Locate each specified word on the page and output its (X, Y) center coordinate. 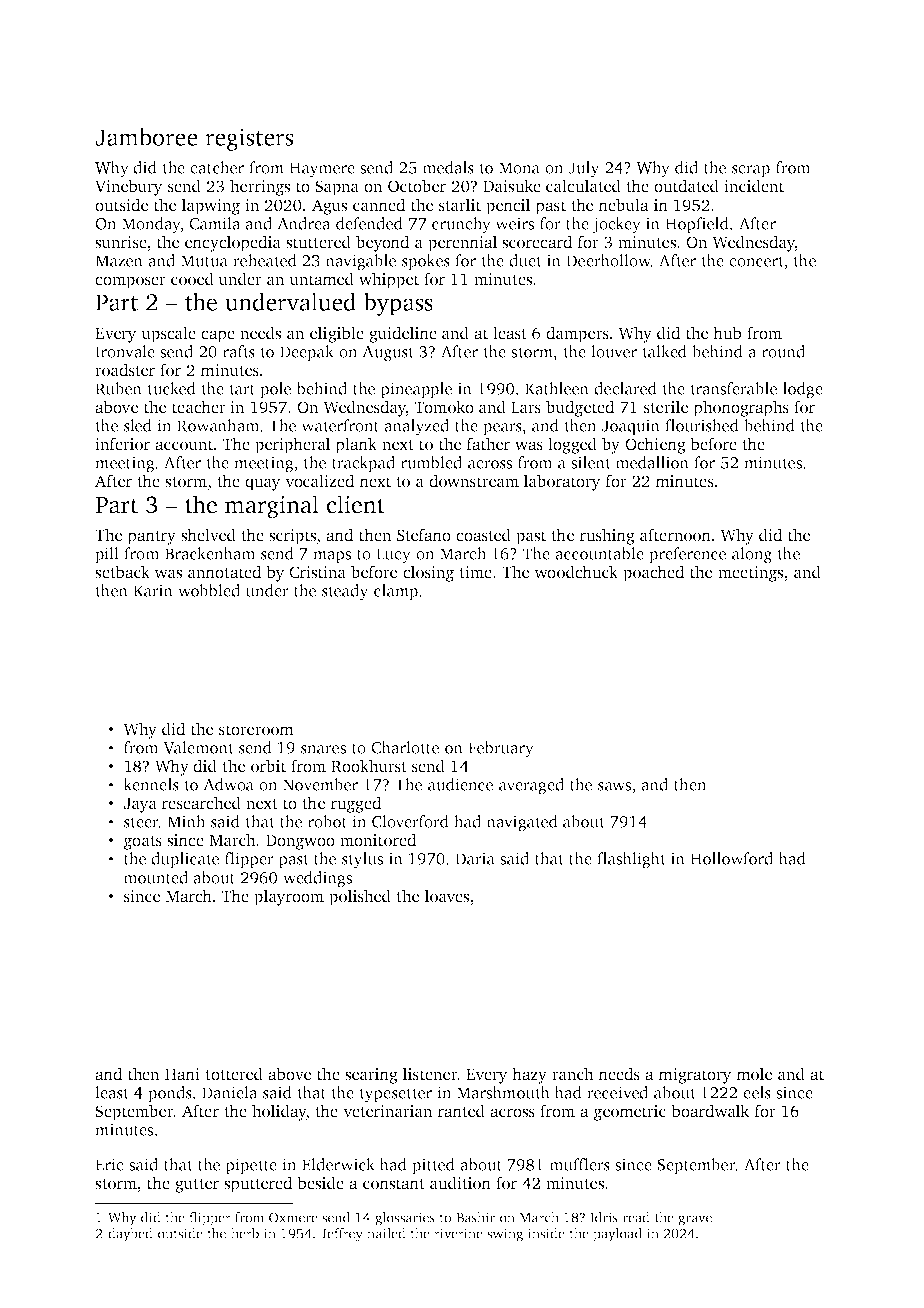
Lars (526, 408)
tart (242, 389)
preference (687, 555)
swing (505, 1235)
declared (625, 388)
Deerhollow (608, 260)
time (475, 572)
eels (757, 1092)
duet (525, 260)
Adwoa (228, 784)
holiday (279, 1112)
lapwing (211, 206)
